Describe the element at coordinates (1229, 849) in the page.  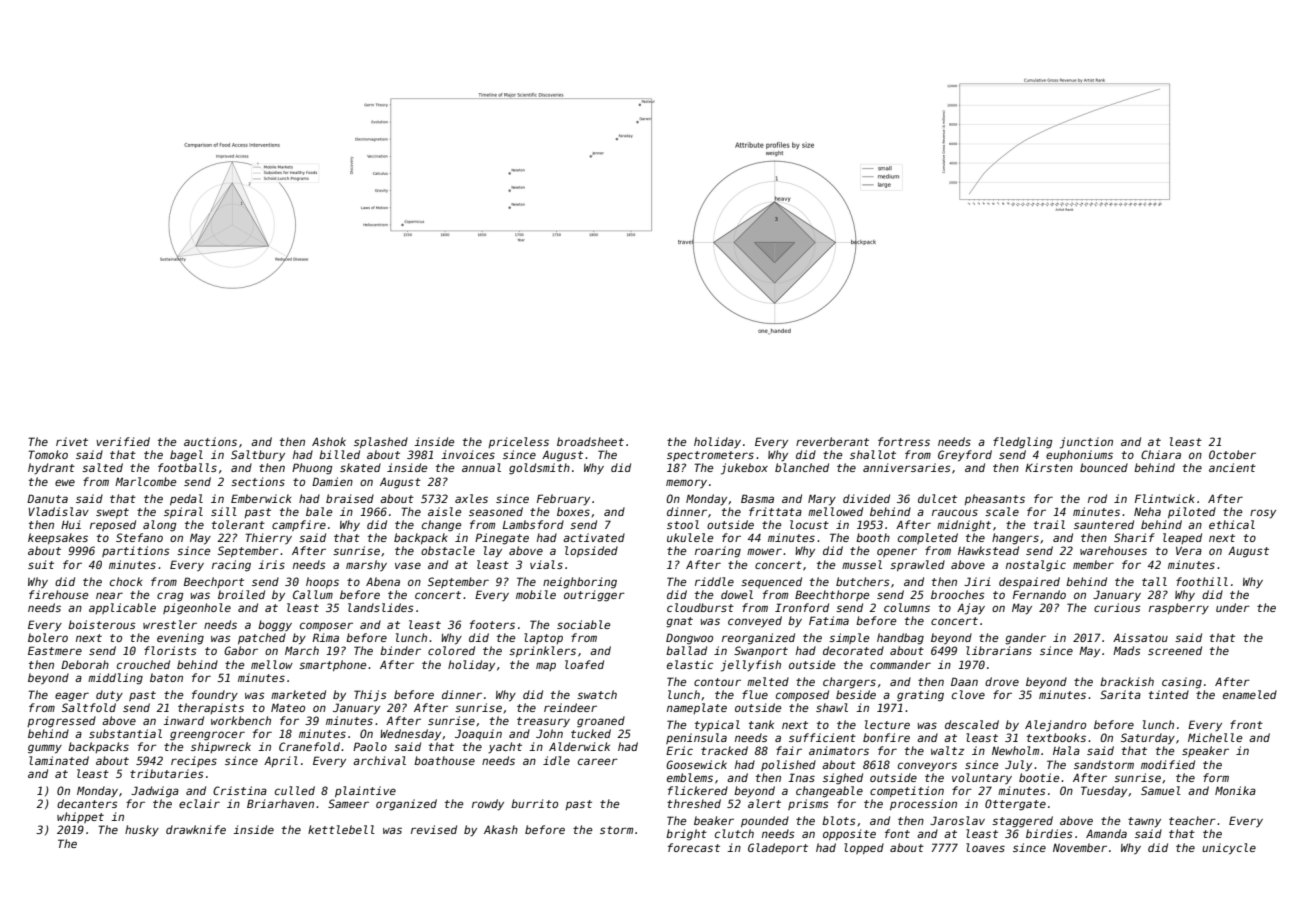
I see `unicycle` at that location.
